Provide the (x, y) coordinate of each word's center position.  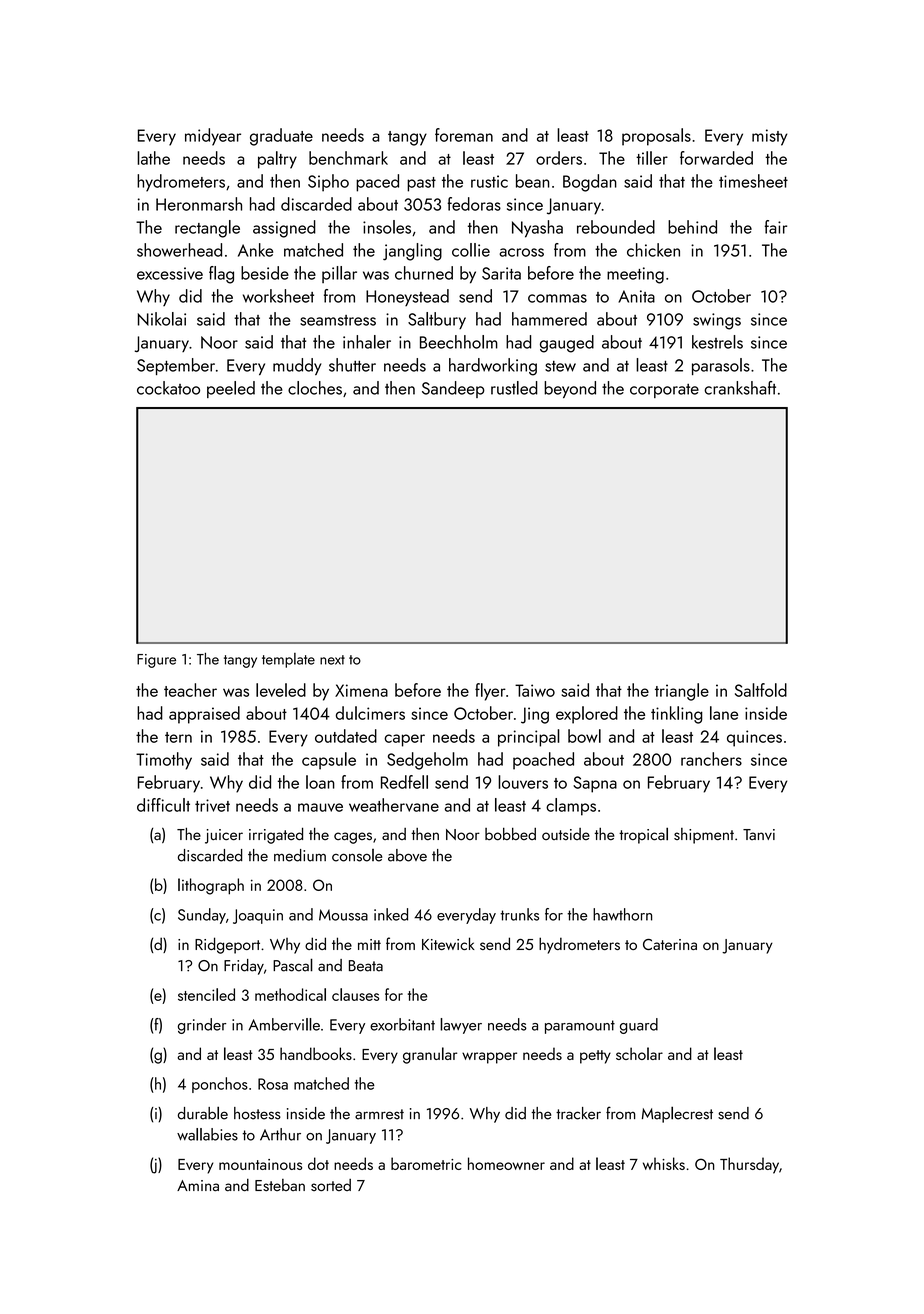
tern (178, 737)
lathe (153, 158)
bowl (584, 736)
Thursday (749, 1165)
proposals (656, 137)
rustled (514, 388)
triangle (682, 692)
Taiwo (535, 690)
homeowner (506, 1163)
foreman (464, 135)
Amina (198, 1186)
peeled (231, 389)
